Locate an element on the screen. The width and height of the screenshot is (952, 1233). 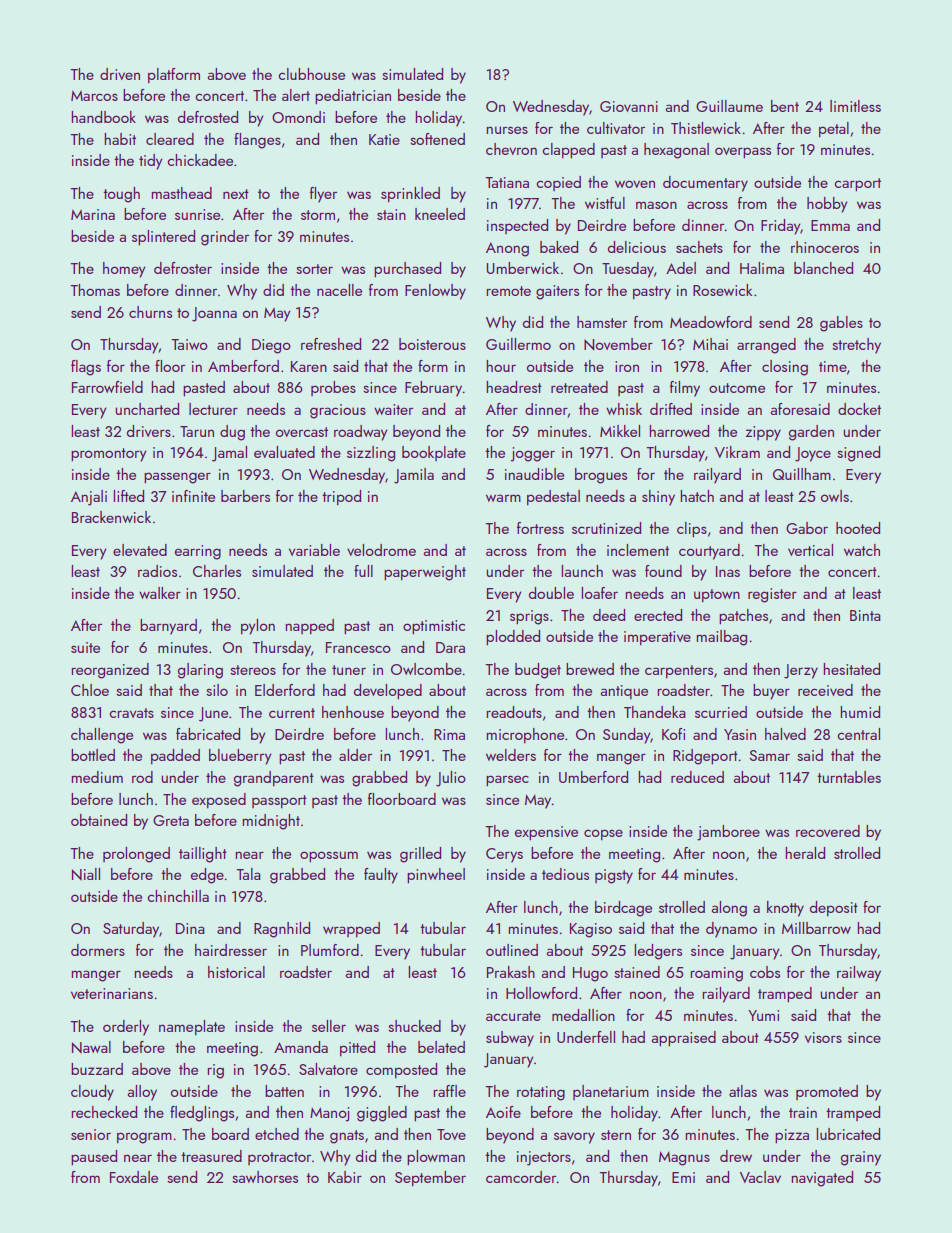
habit is located at coordinates (120, 139).
